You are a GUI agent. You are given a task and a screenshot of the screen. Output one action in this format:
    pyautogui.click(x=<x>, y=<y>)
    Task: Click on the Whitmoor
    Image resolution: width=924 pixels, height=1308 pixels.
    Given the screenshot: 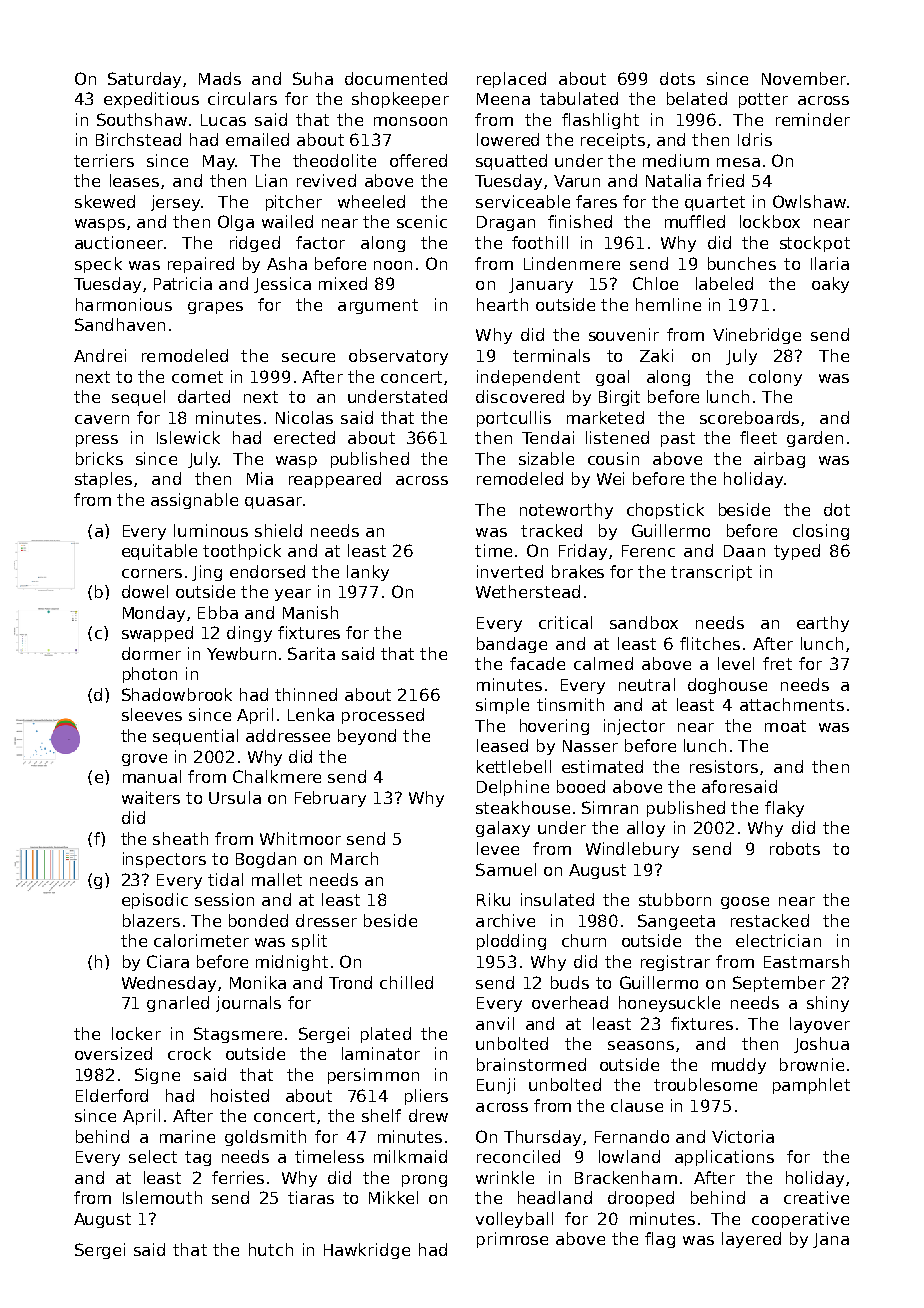 What is the action you would take?
    pyautogui.click(x=300, y=838)
